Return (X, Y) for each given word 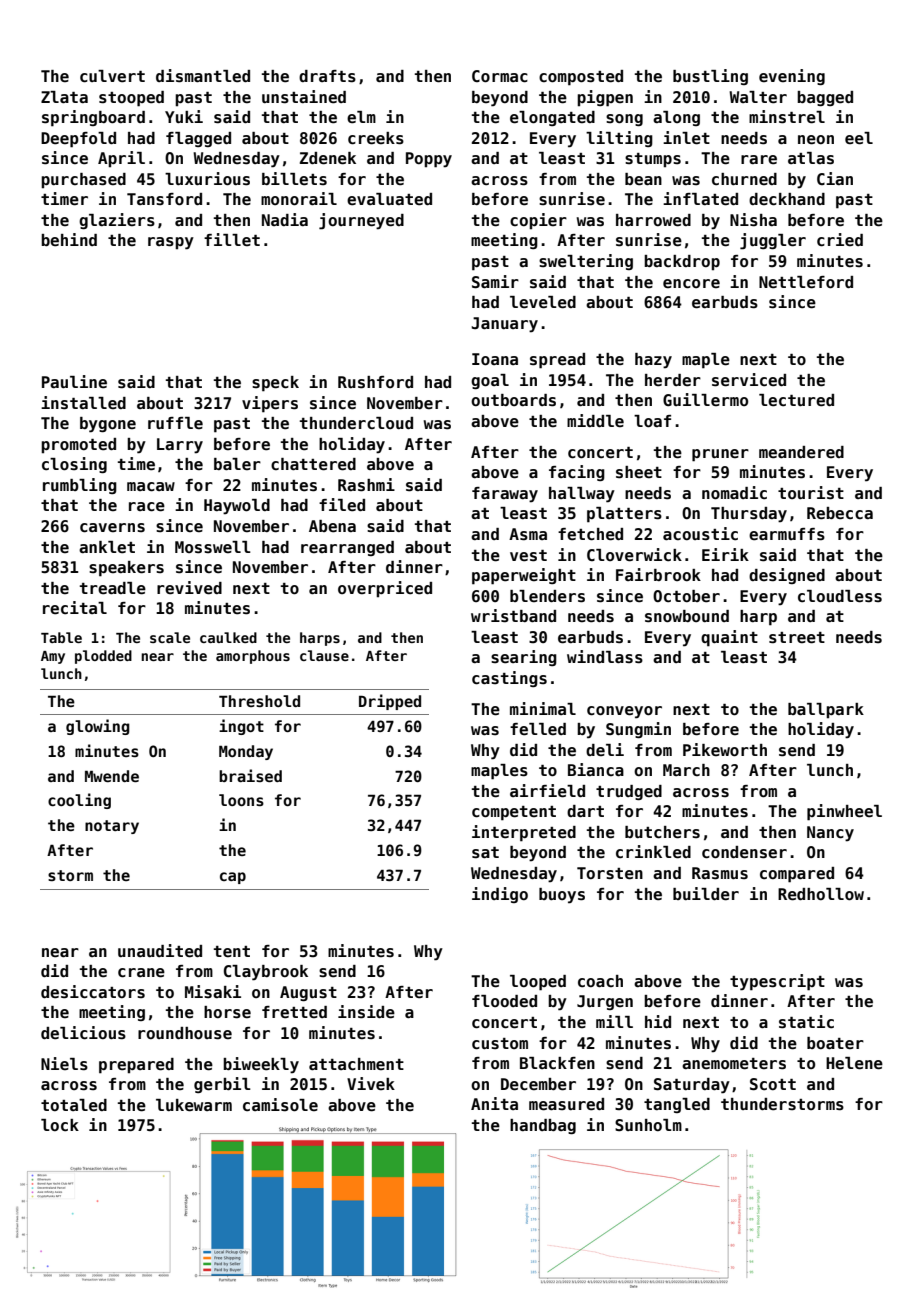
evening (792, 77)
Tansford (164, 199)
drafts (327, 76)
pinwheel (844, 812)
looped (538, 983)
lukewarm (194, 1105)
